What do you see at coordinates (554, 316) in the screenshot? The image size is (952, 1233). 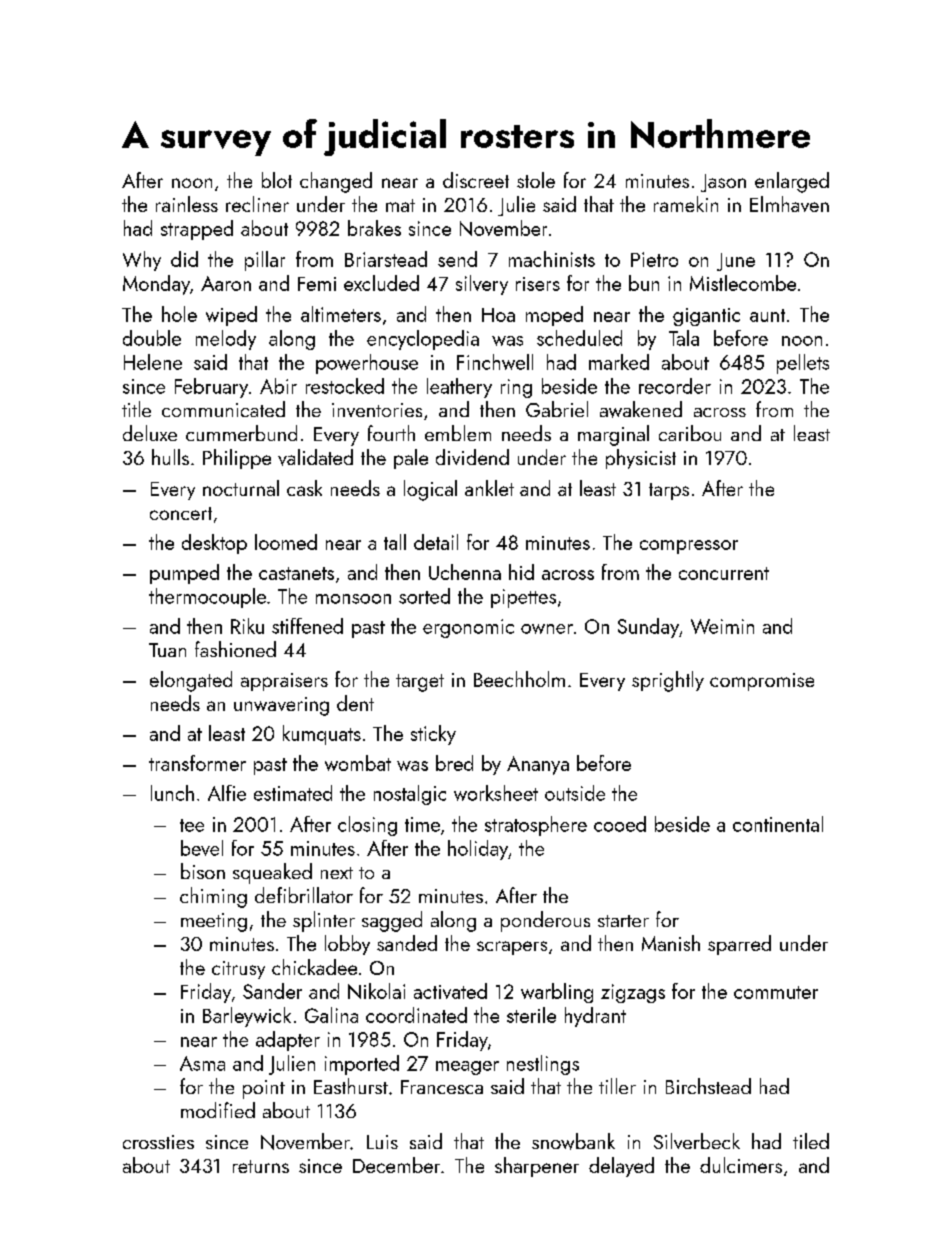 I see `moped` at bounding box center [554, 316].
